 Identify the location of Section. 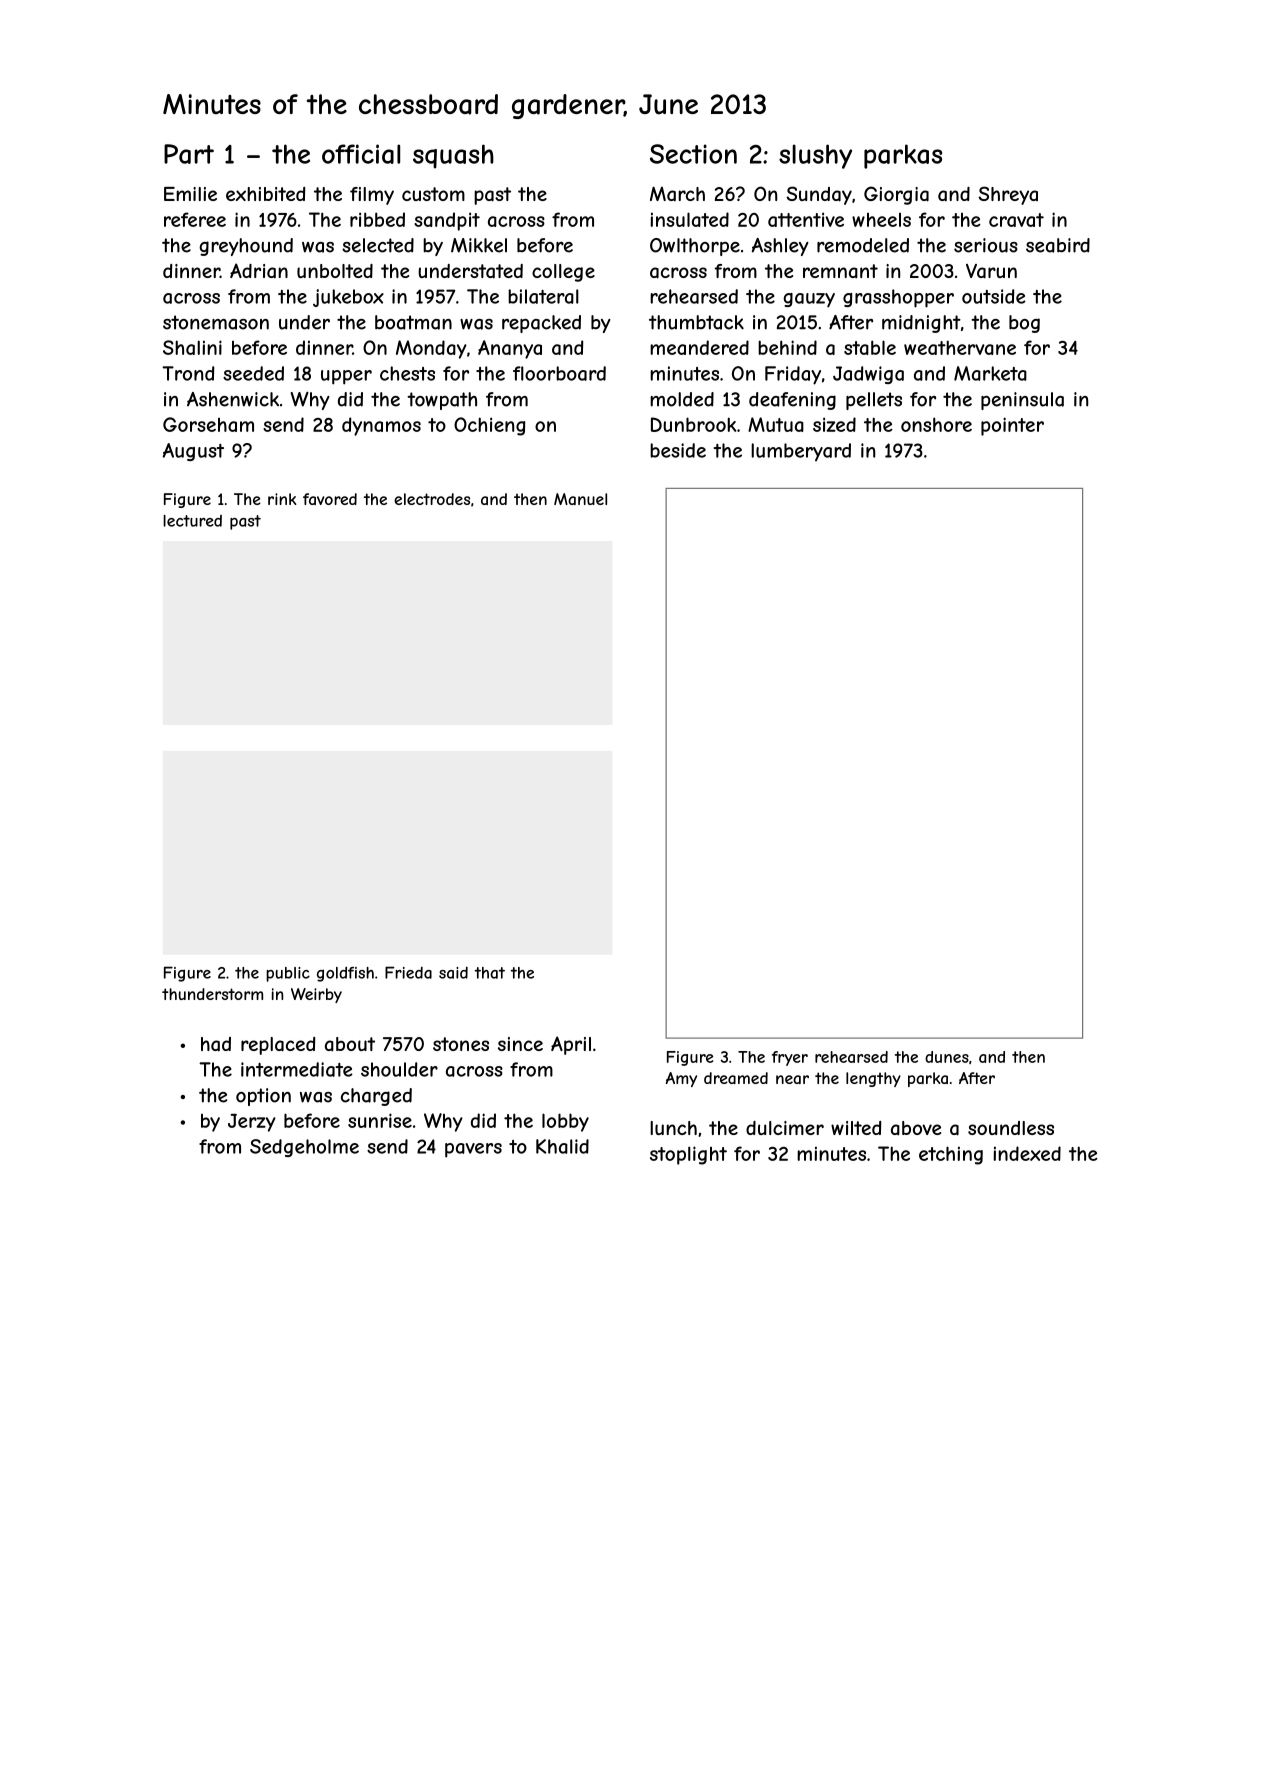
(693, 154).
